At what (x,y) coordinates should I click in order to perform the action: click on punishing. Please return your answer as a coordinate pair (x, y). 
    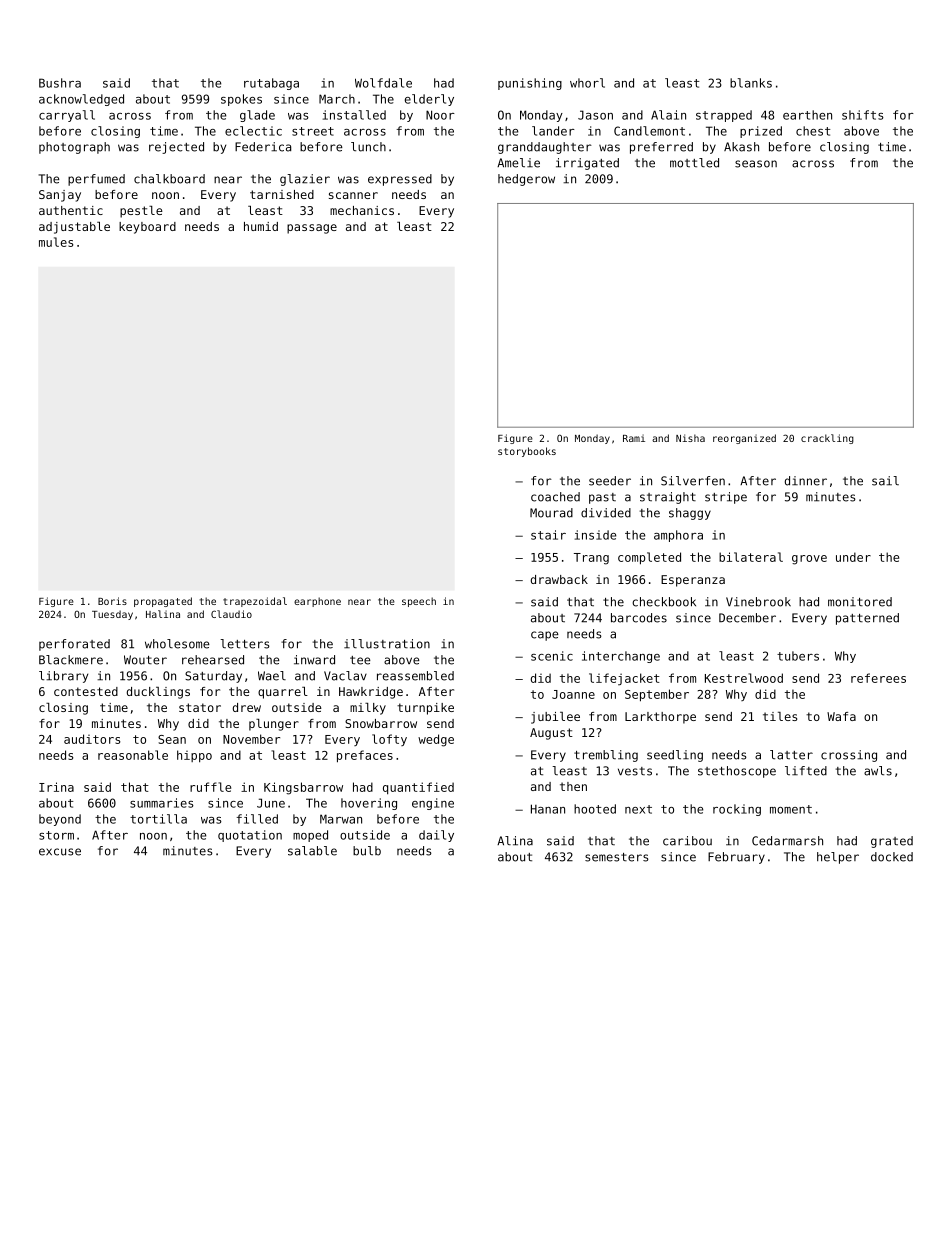
    Looking at the image, I should click on (530, 84).
